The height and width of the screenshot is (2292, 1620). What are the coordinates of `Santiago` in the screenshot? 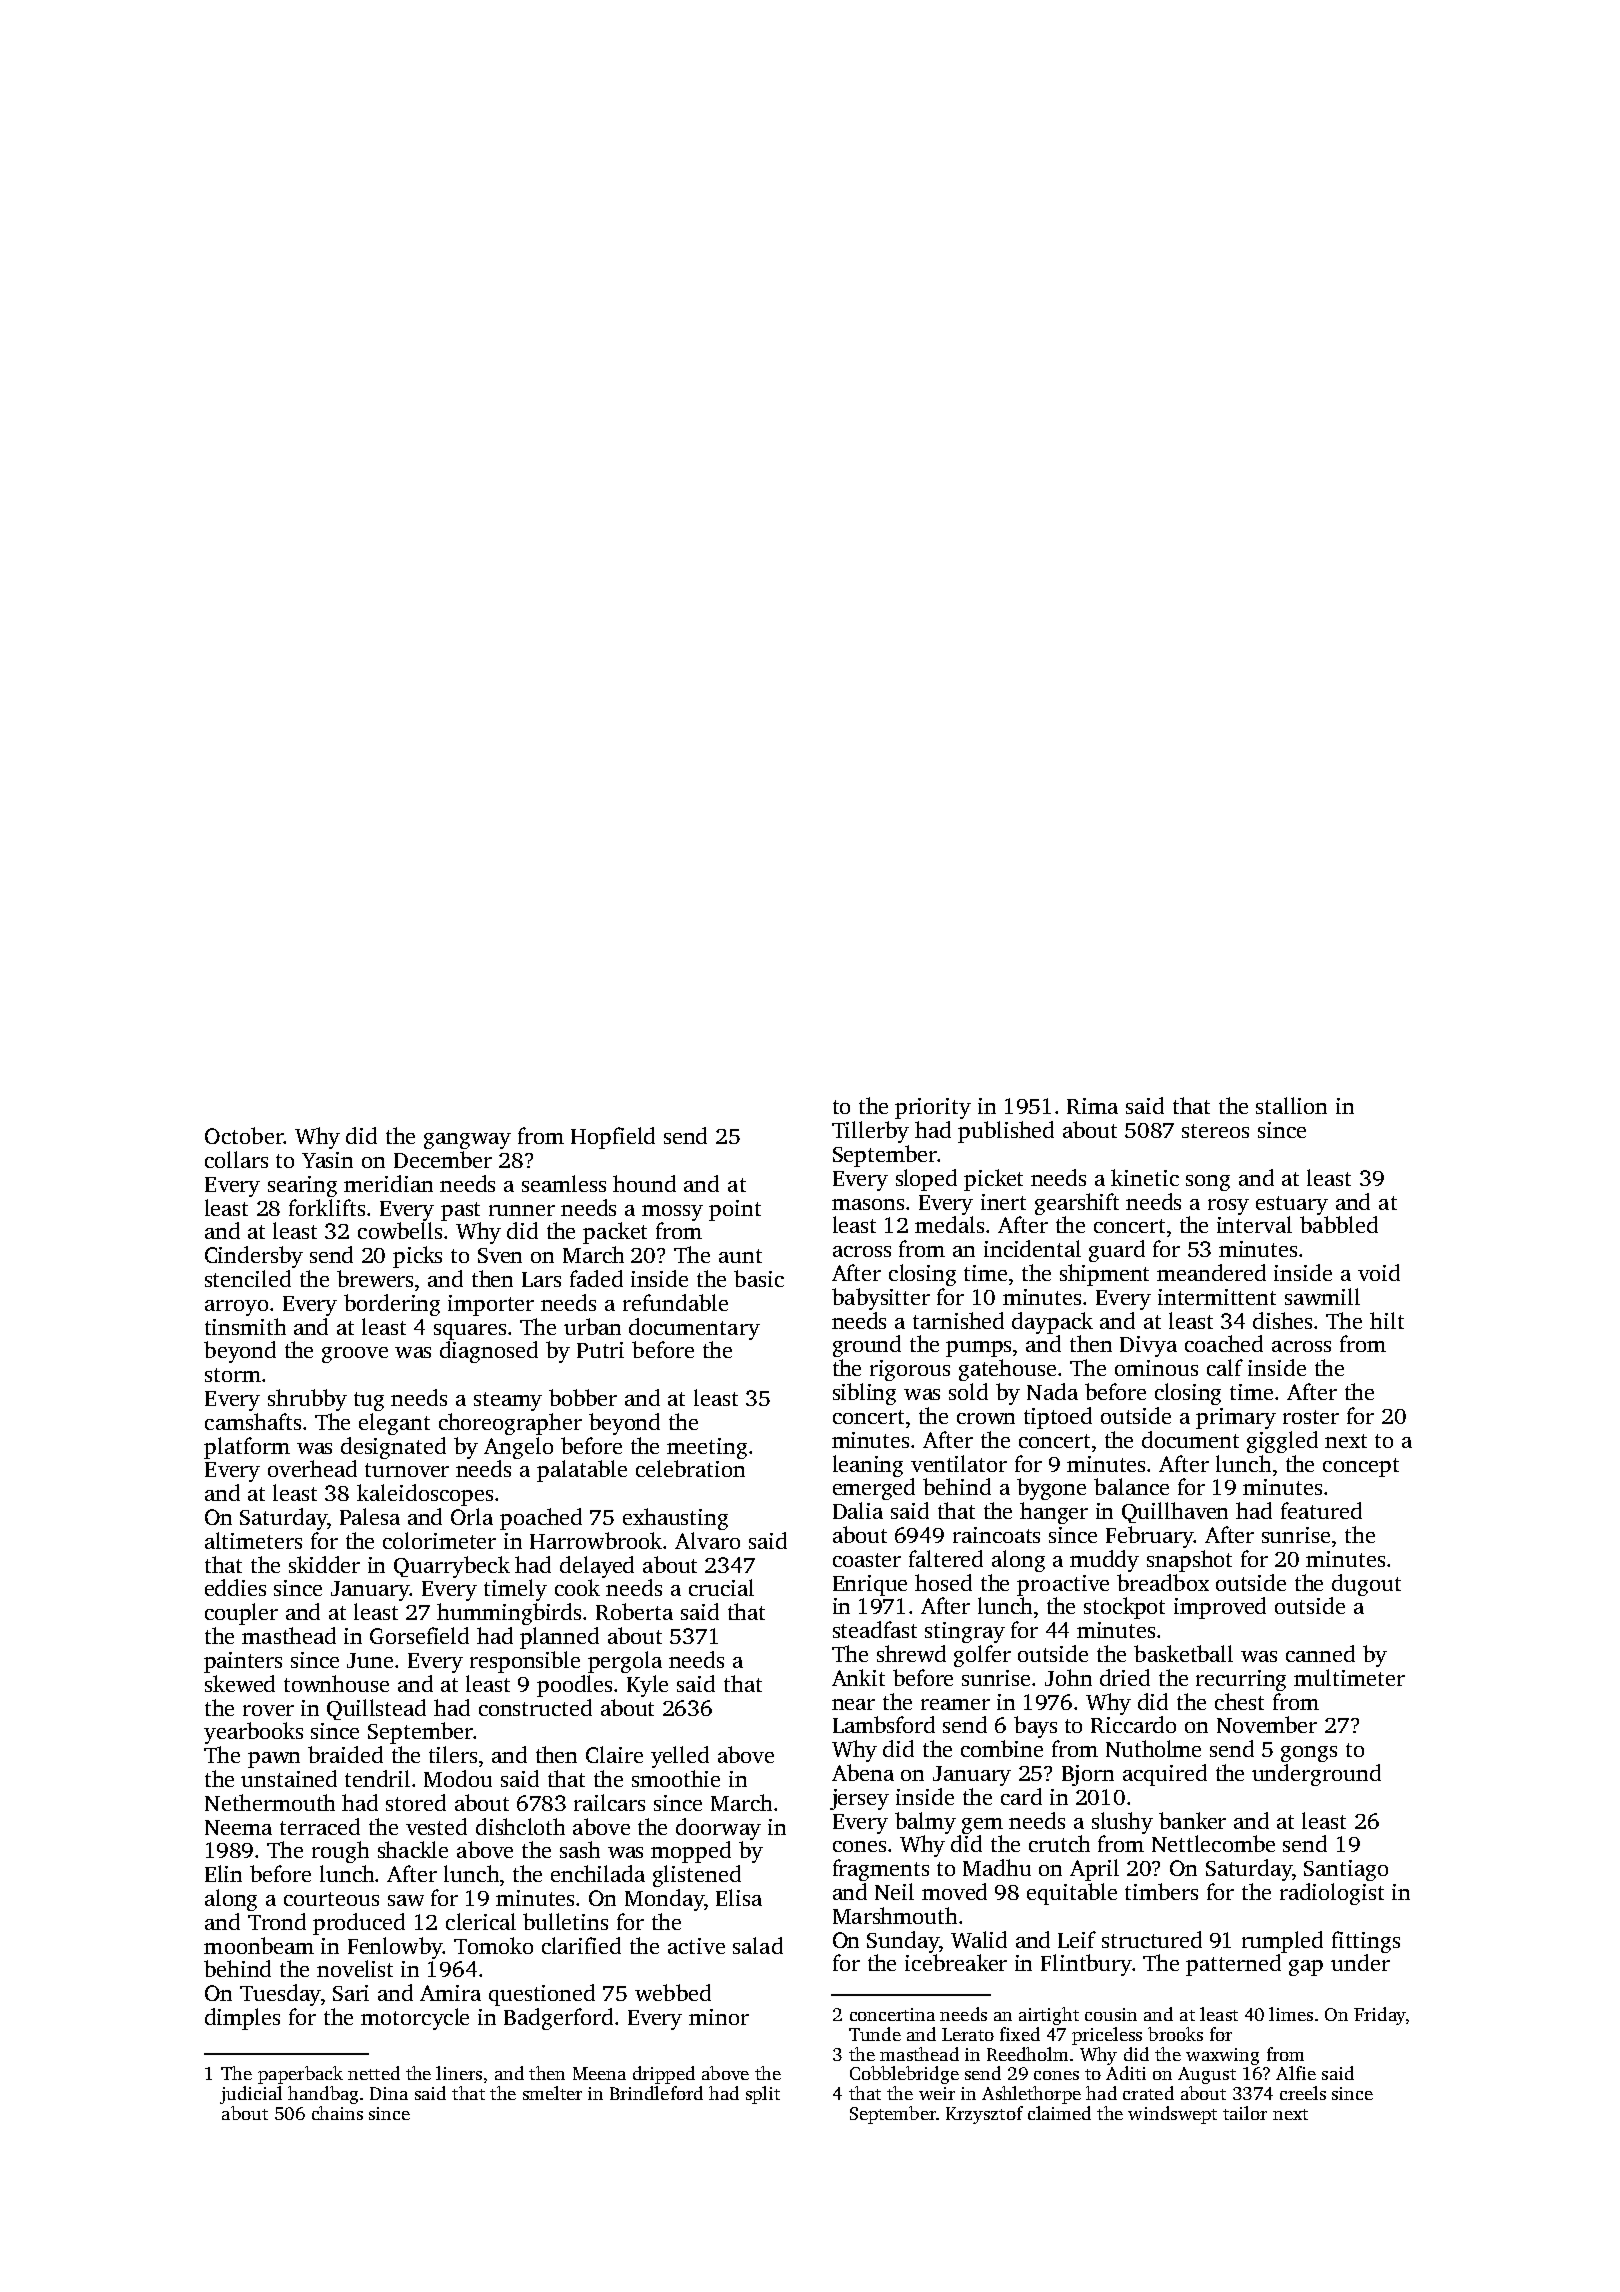 It's located at (1346, 1870).
